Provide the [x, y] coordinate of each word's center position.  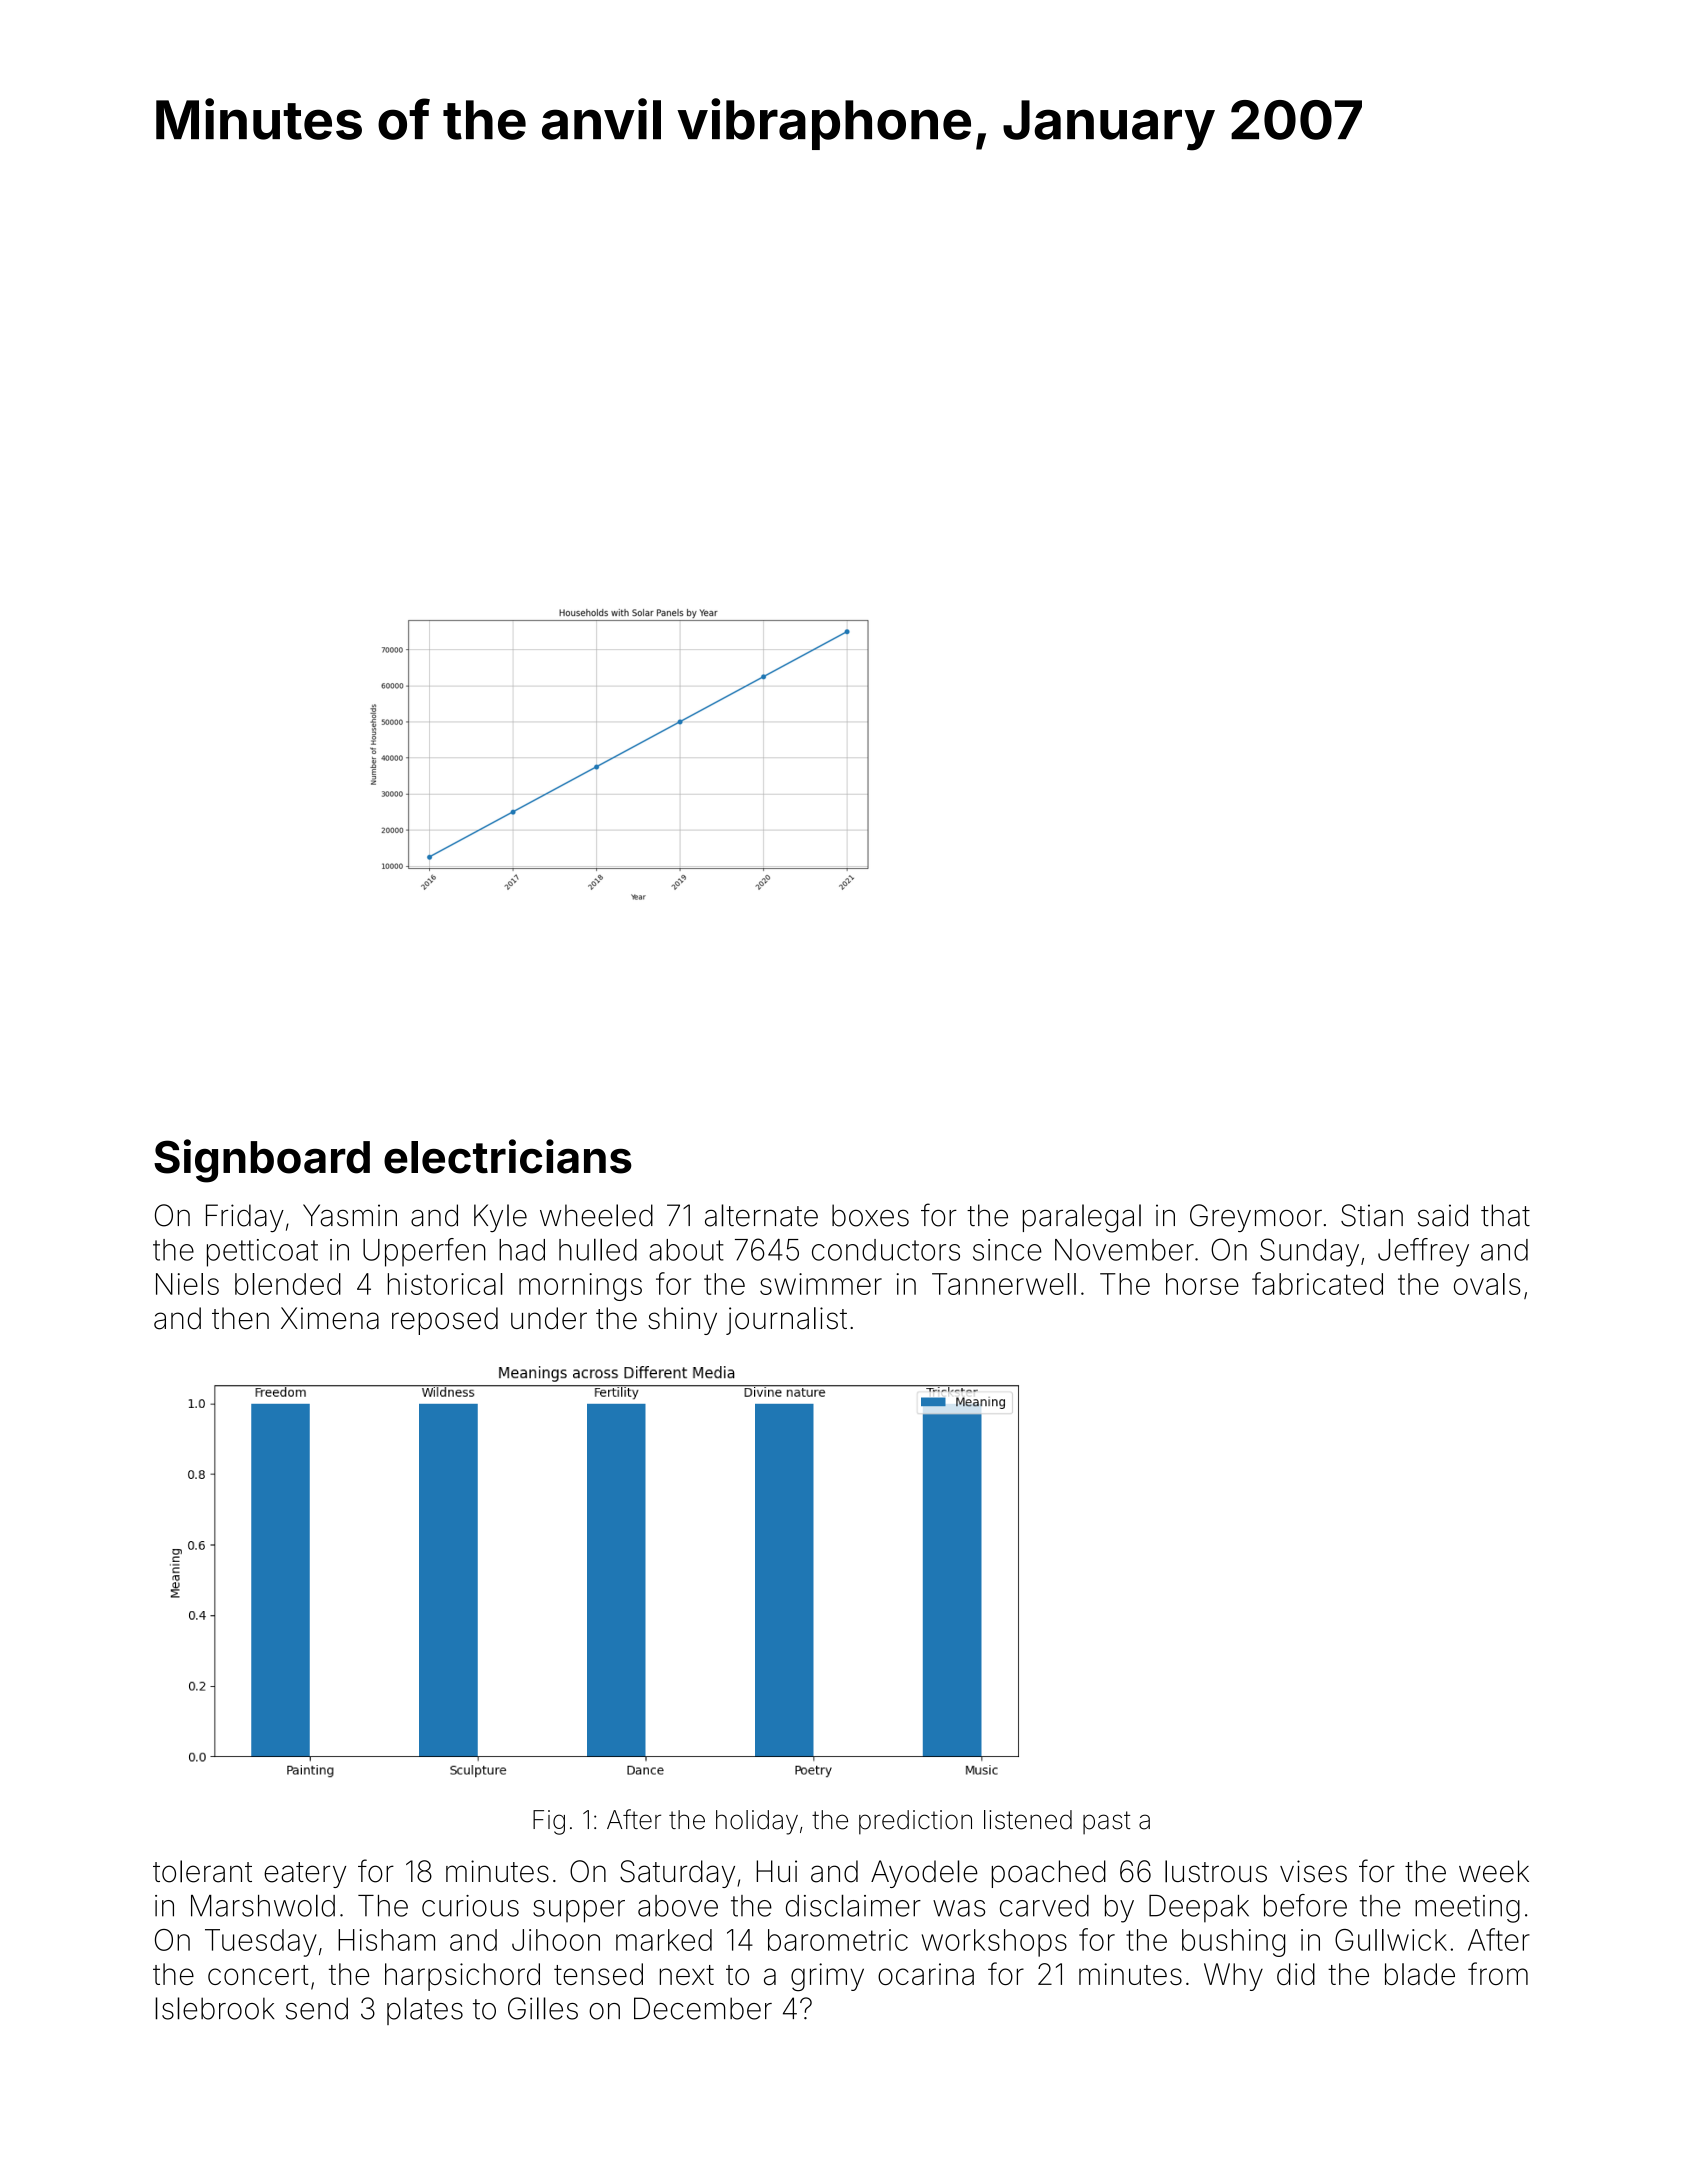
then [240, 1318]
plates [425, 2011]
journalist [786, 1321]
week [1494, 1871]
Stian [1372, 1215]
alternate [761, 1215]
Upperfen [424, 1252]
